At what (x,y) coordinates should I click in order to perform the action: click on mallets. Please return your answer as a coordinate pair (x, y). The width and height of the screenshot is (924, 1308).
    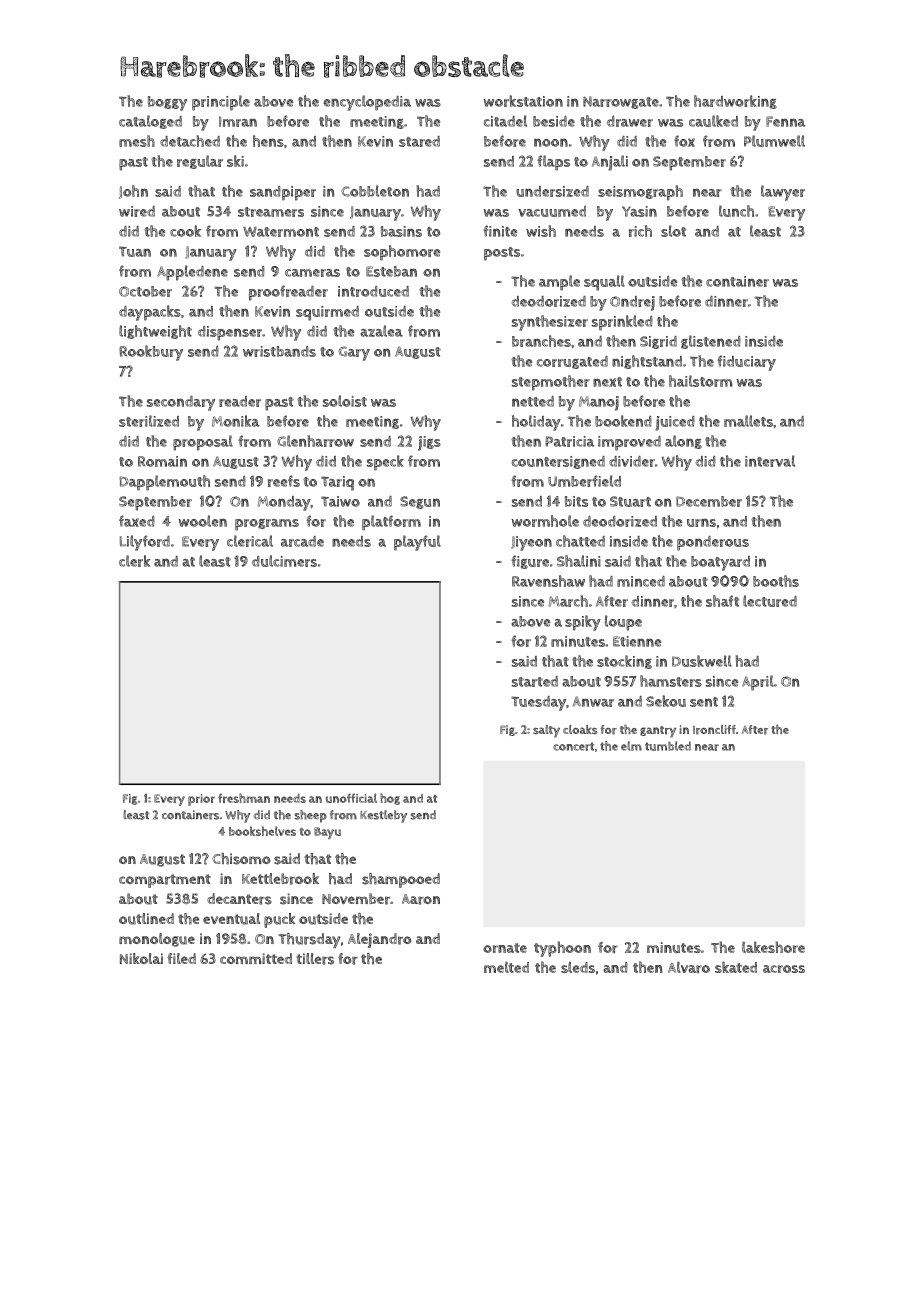
    Looking at the image, I should click on (748, 421).
